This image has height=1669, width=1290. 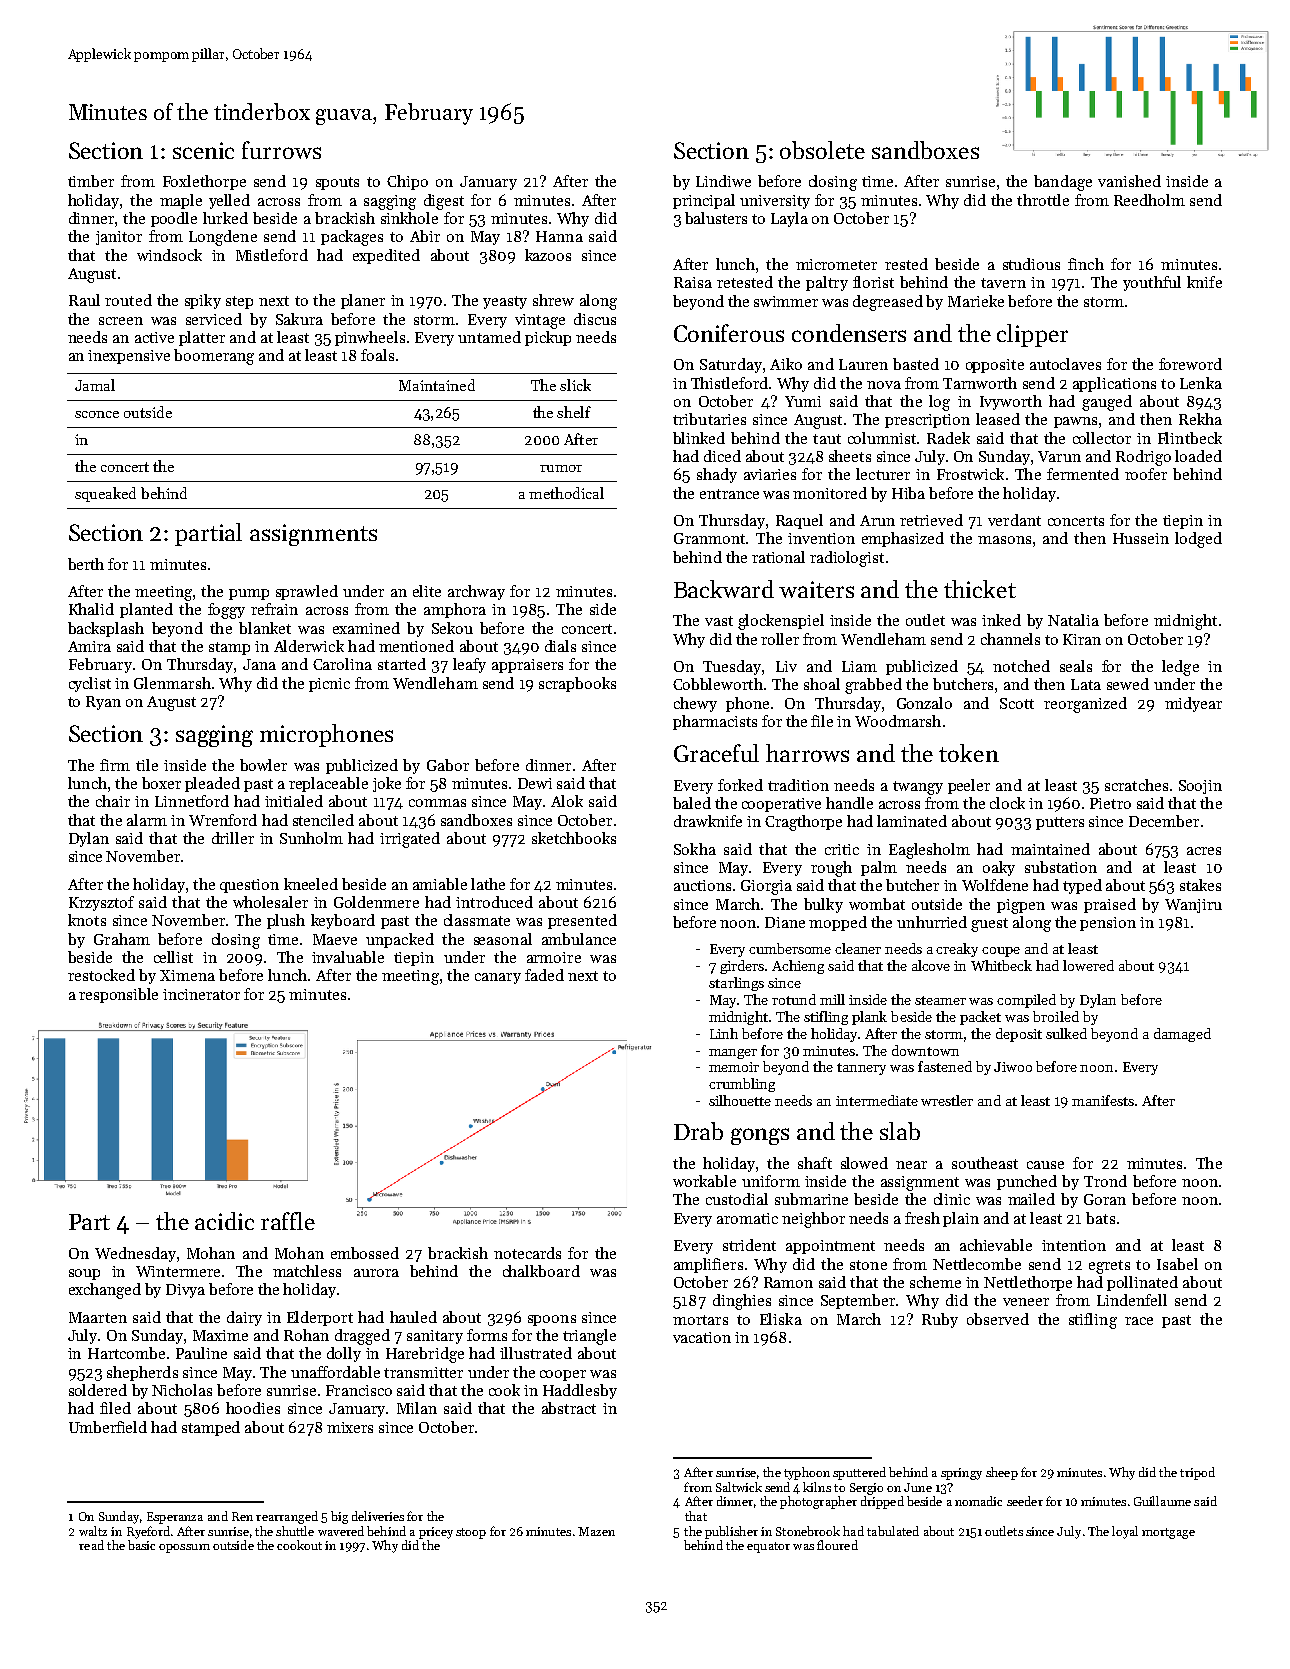 What do you see at coordinates (837, 1545) in the image?
I see `floured` at bounding box center [837, 1545].
